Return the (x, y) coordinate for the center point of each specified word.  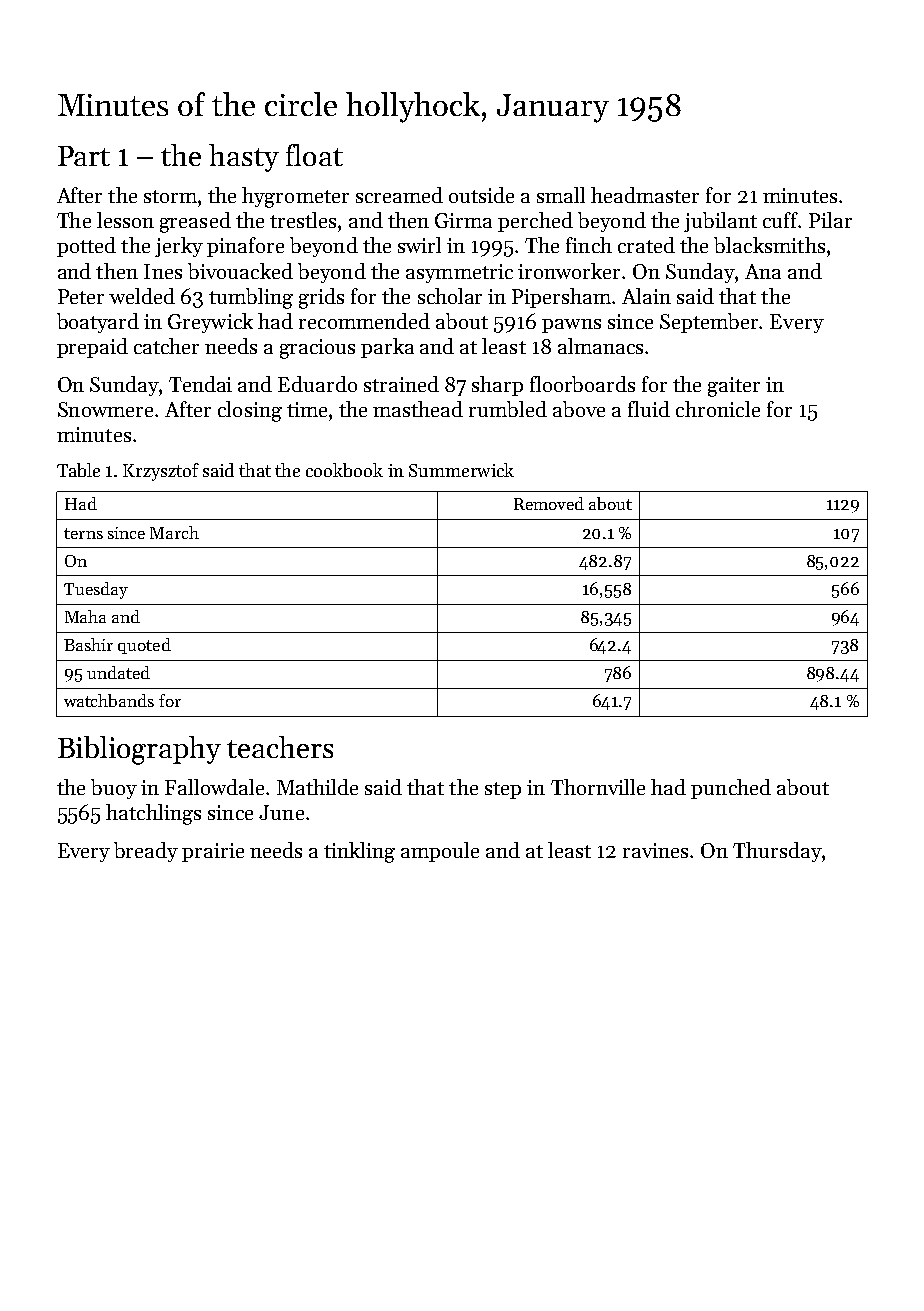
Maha (85, 616)
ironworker (569, 271)
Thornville (598, 787)
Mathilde (317, 787)
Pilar (830, 220)
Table (78, 470)
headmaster (645, 195)
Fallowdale (214, 787)
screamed (399, 195)
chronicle (718, 409)
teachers (280, 747)
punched (731, 789)
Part (84, 156)
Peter (81, 296)
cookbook (344, 470)
